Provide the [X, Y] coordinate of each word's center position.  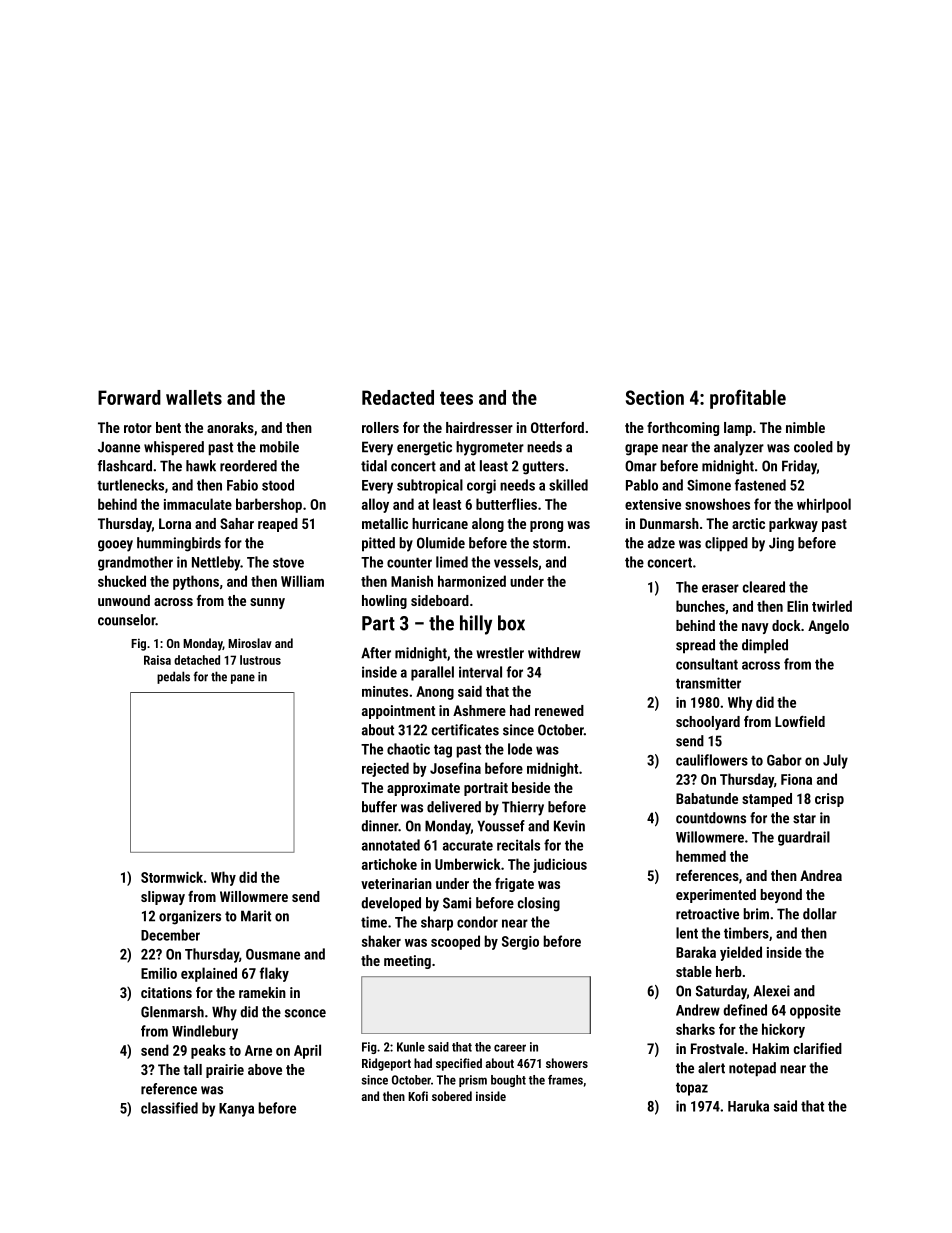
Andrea [821, 875]
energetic [424, 448]
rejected [385, 769]
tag [443, 751]
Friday [799, 467]
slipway [163, 898]
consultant [707, 664]
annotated [391, 845]
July [835, 761]
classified [169, 1108]
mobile [279, 447]
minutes [385, 691]
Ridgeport [386, 1064]
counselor [127, 620]
